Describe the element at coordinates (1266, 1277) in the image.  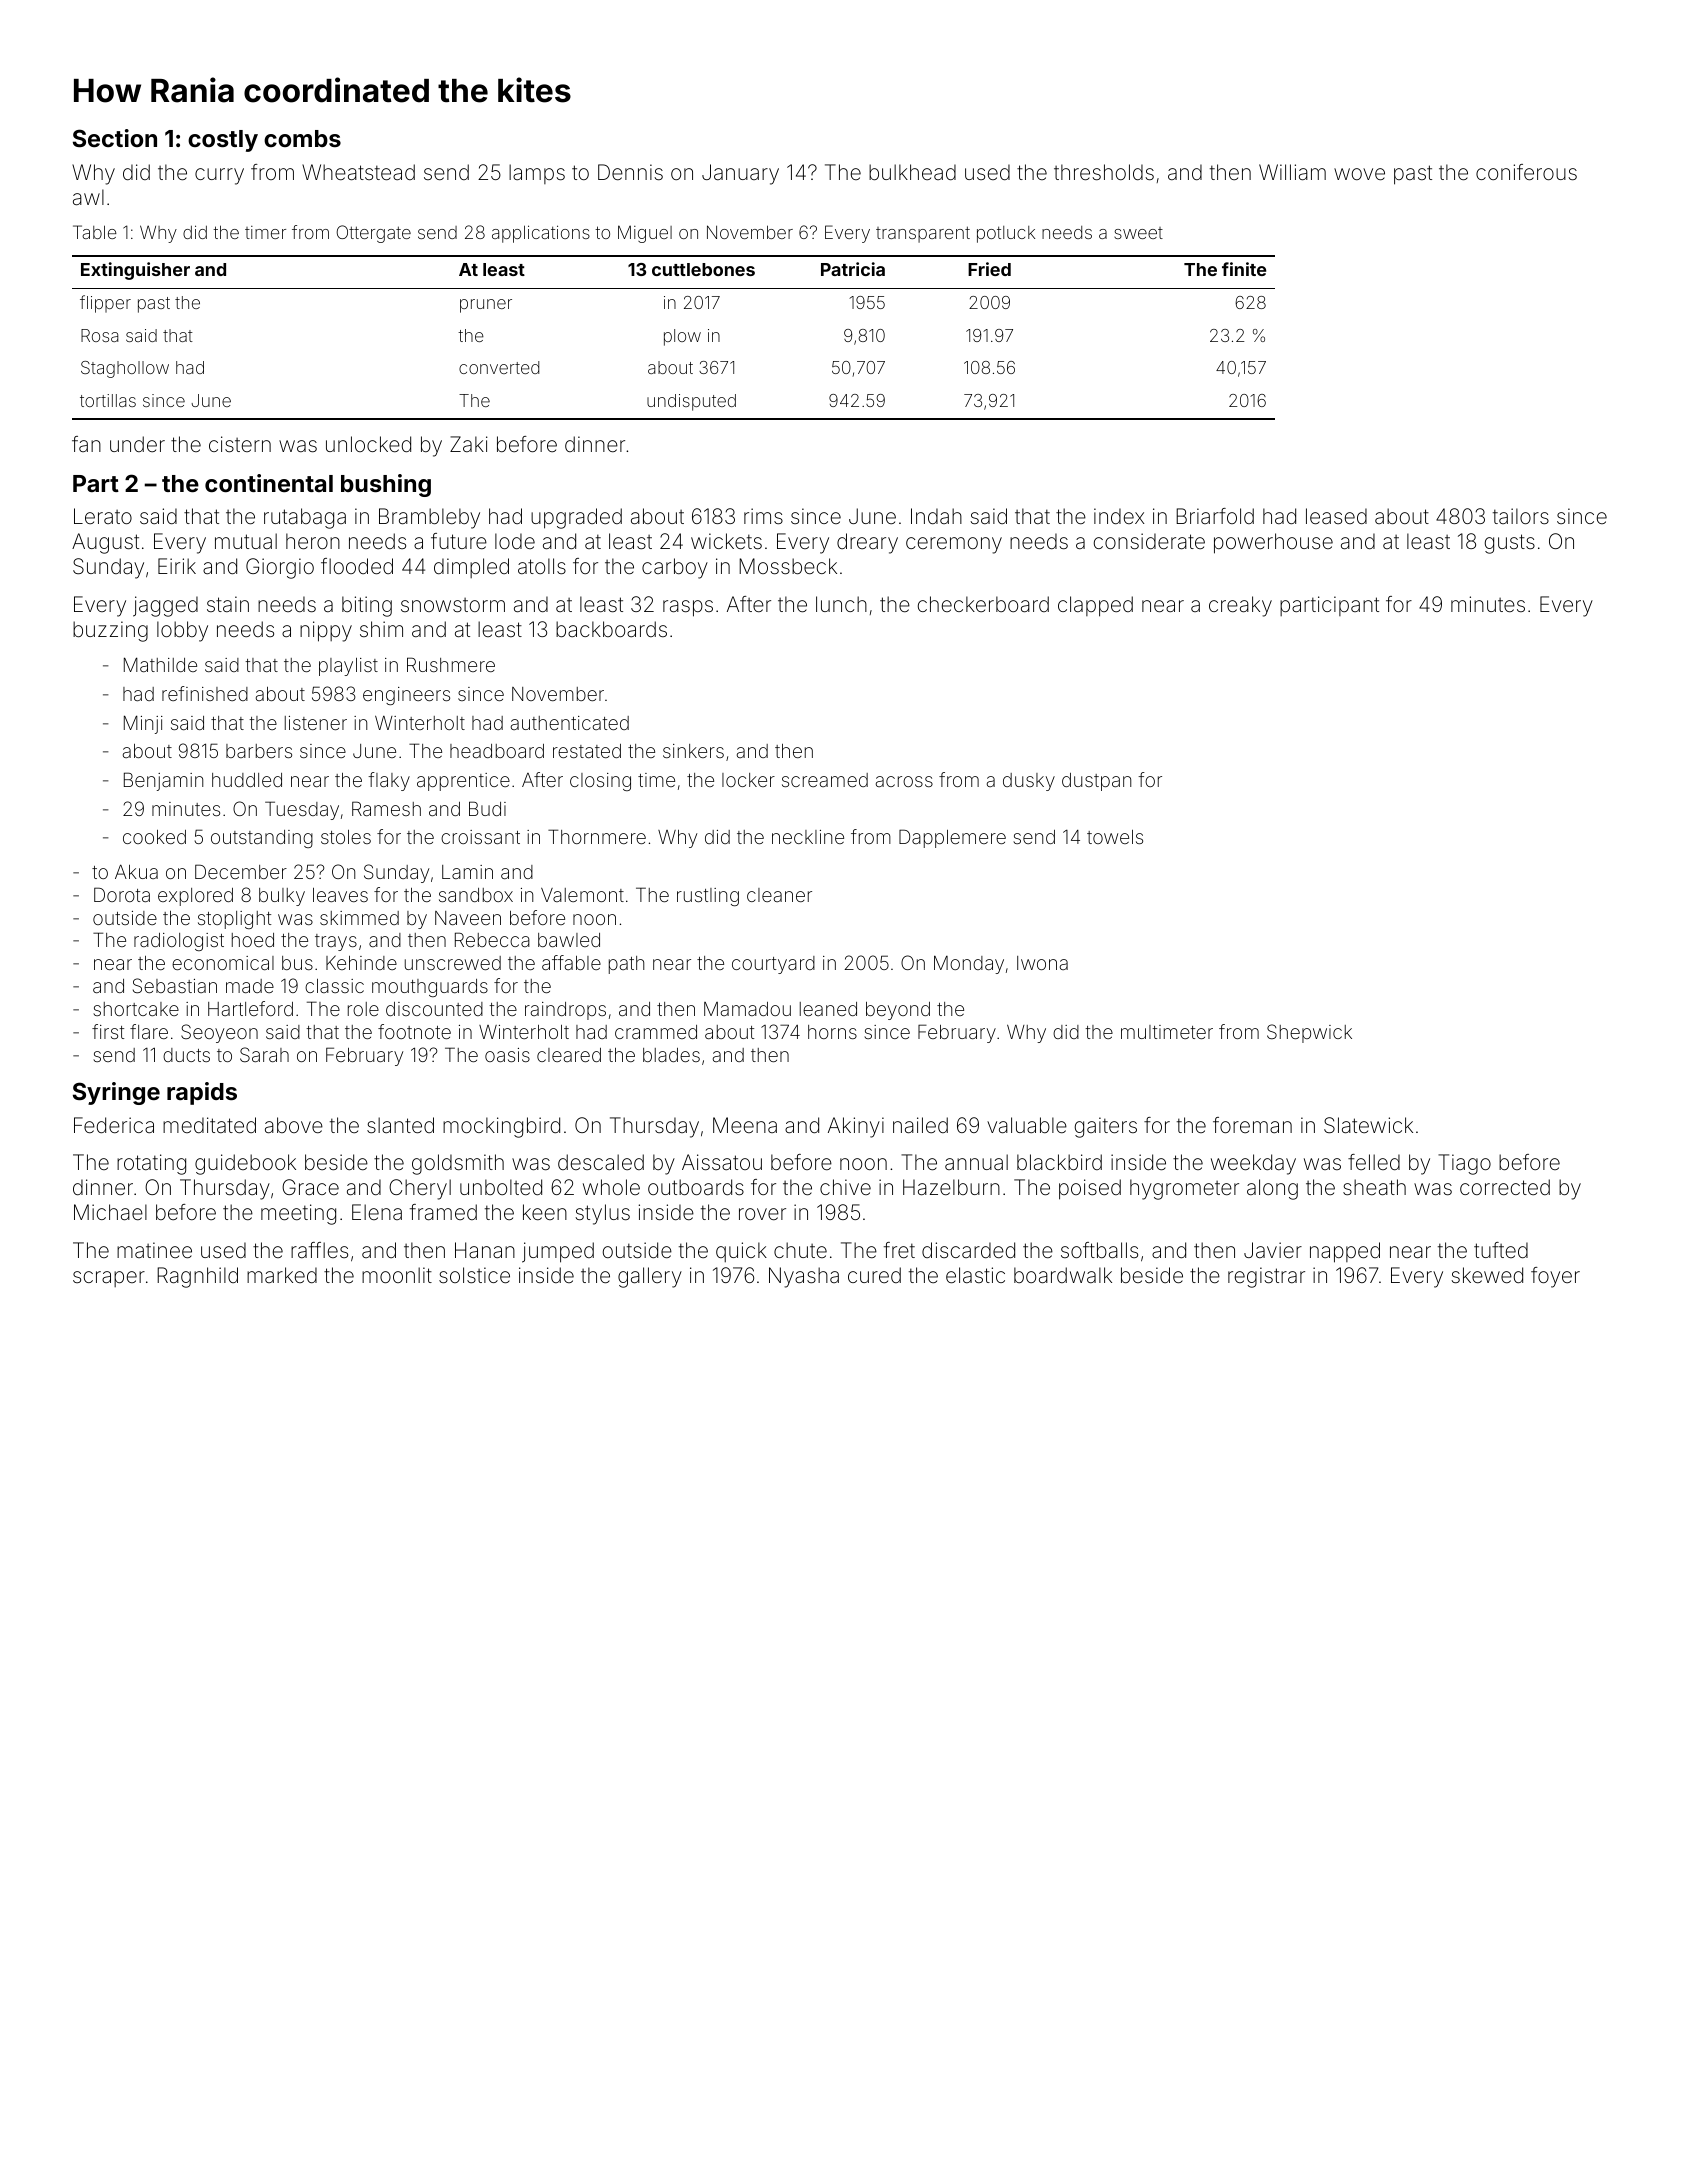
I see `registrar` at that location.
